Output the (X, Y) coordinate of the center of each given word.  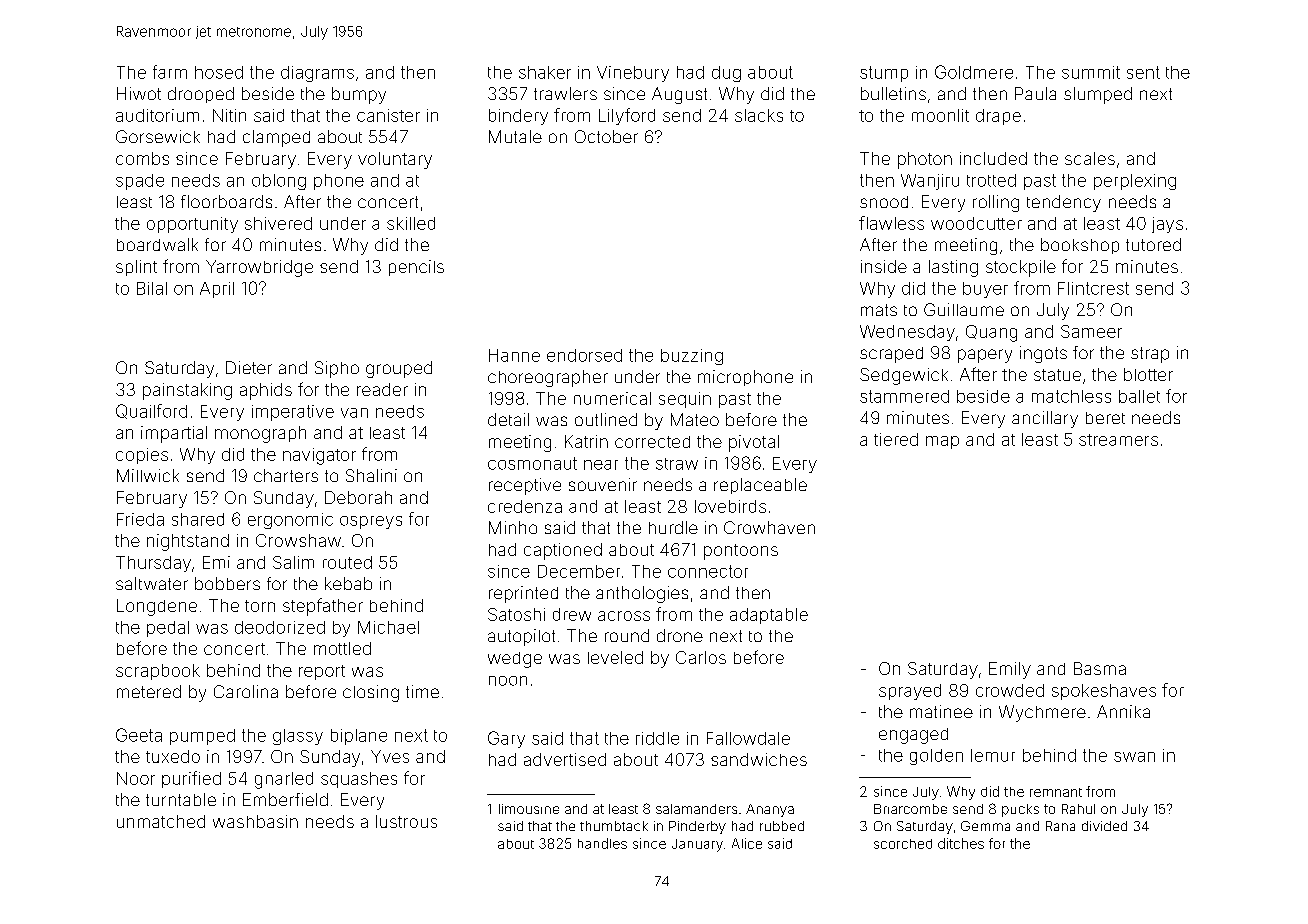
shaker (545, 72)
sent (1143, 72)
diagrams (317, 74)
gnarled (284, 780)
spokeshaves (1104, 692)
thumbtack (614, 826)
